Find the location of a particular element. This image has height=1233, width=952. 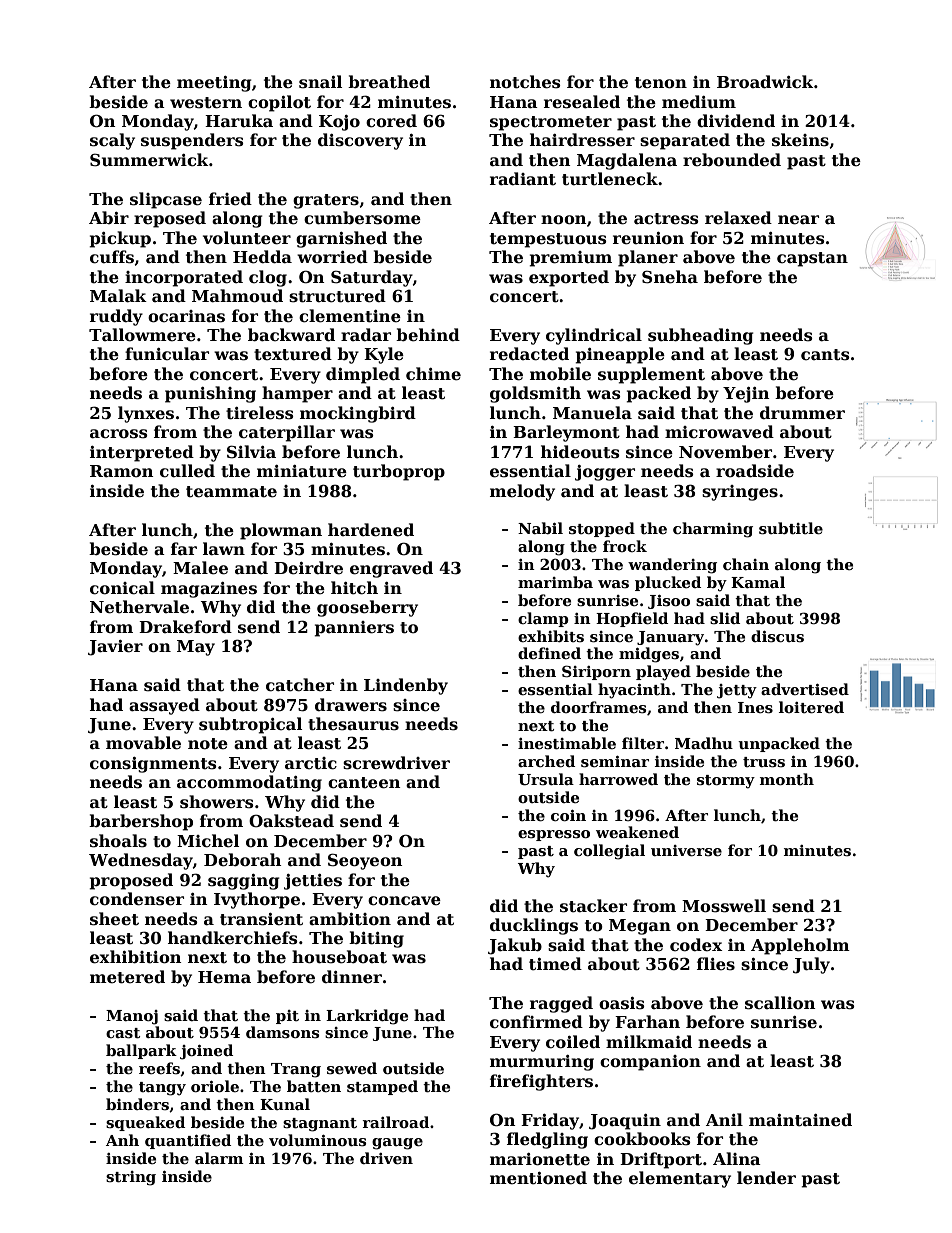

roadside is located at coordinates (755, 471).
